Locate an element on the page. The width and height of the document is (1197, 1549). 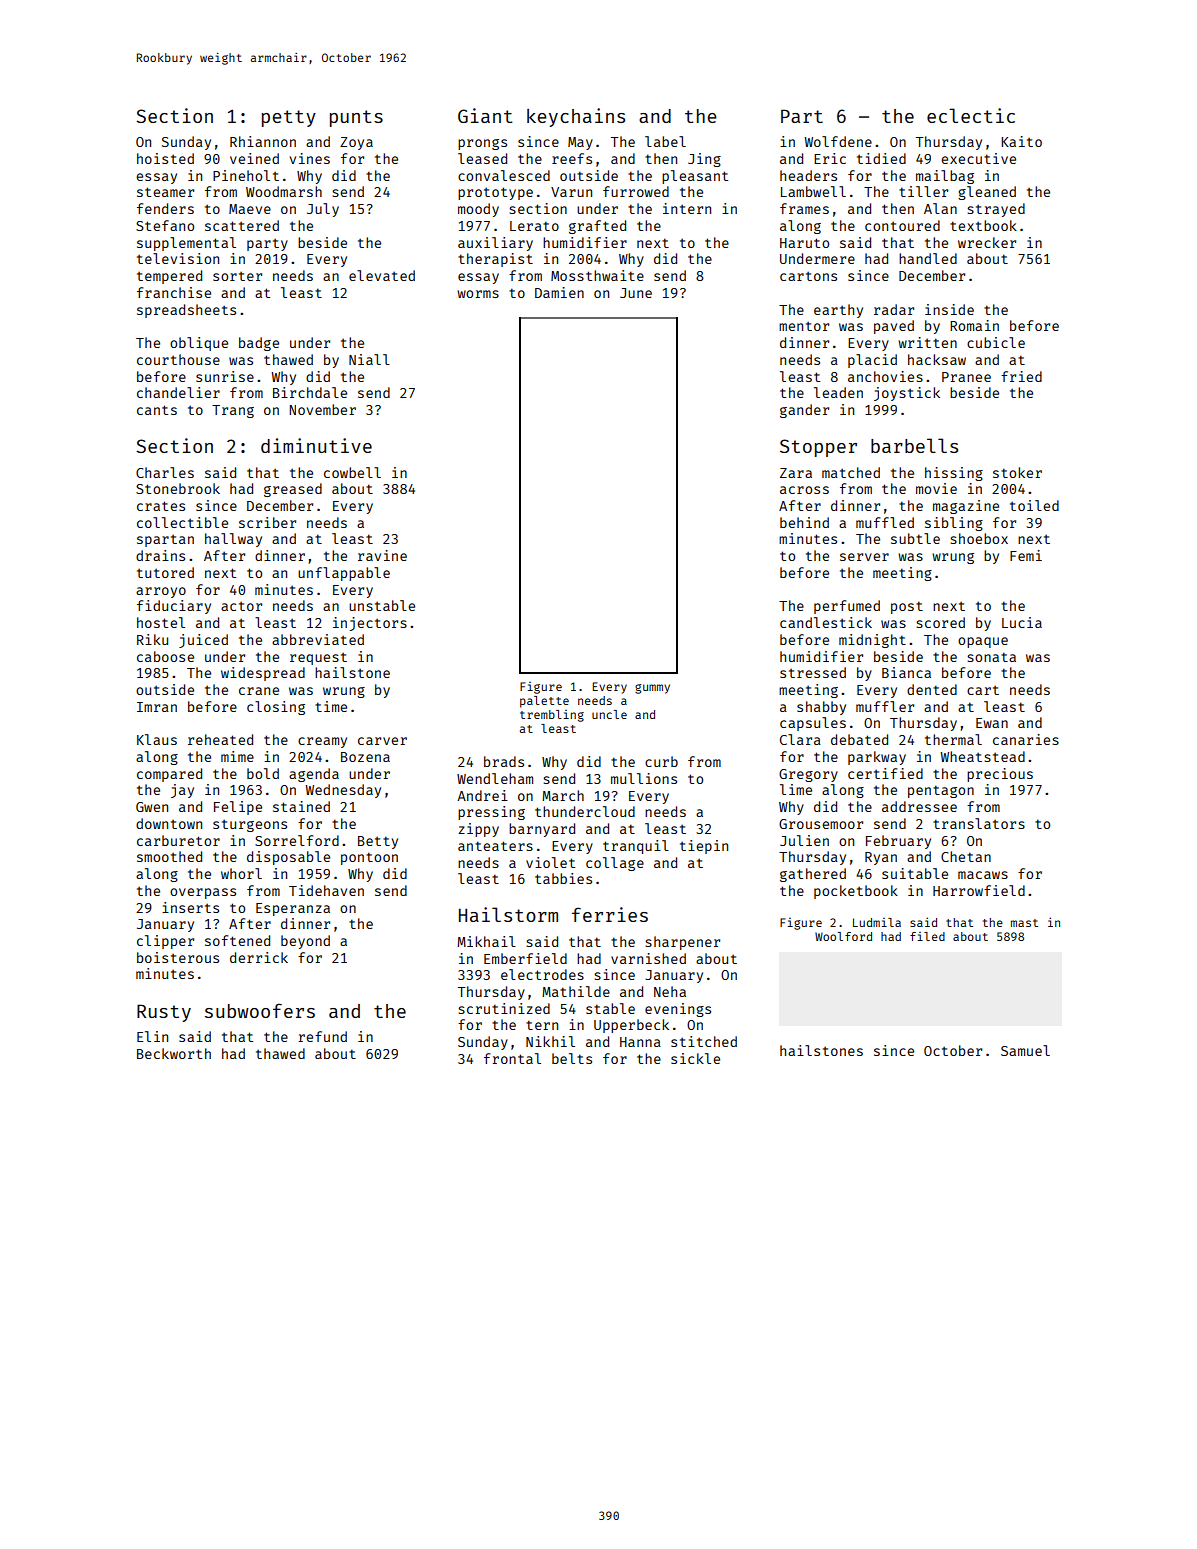
label is located at coordinates (665, 141).
